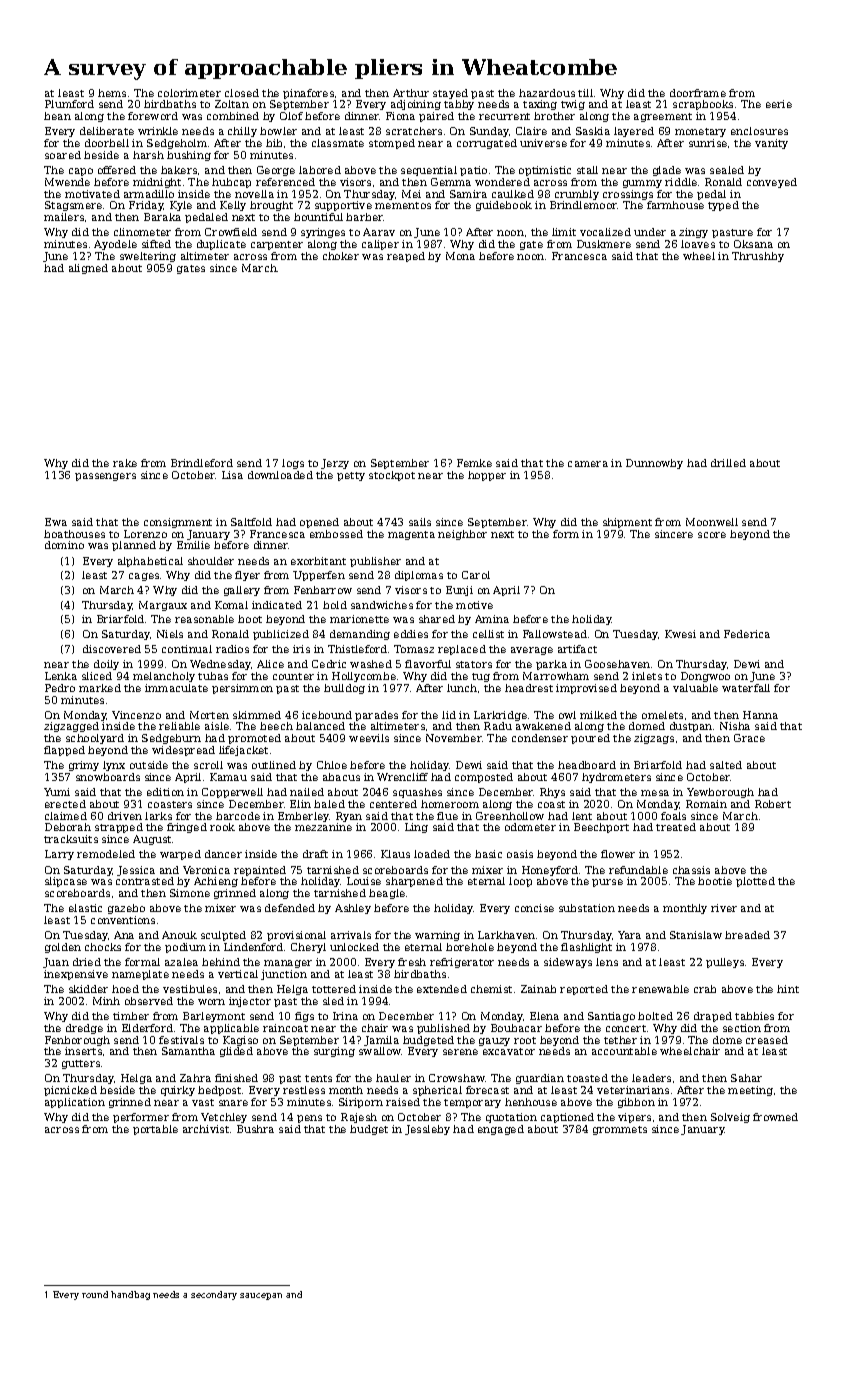  Describe the element at coordinates (64, 545) in the screenshot. I see `domino` at that location.
